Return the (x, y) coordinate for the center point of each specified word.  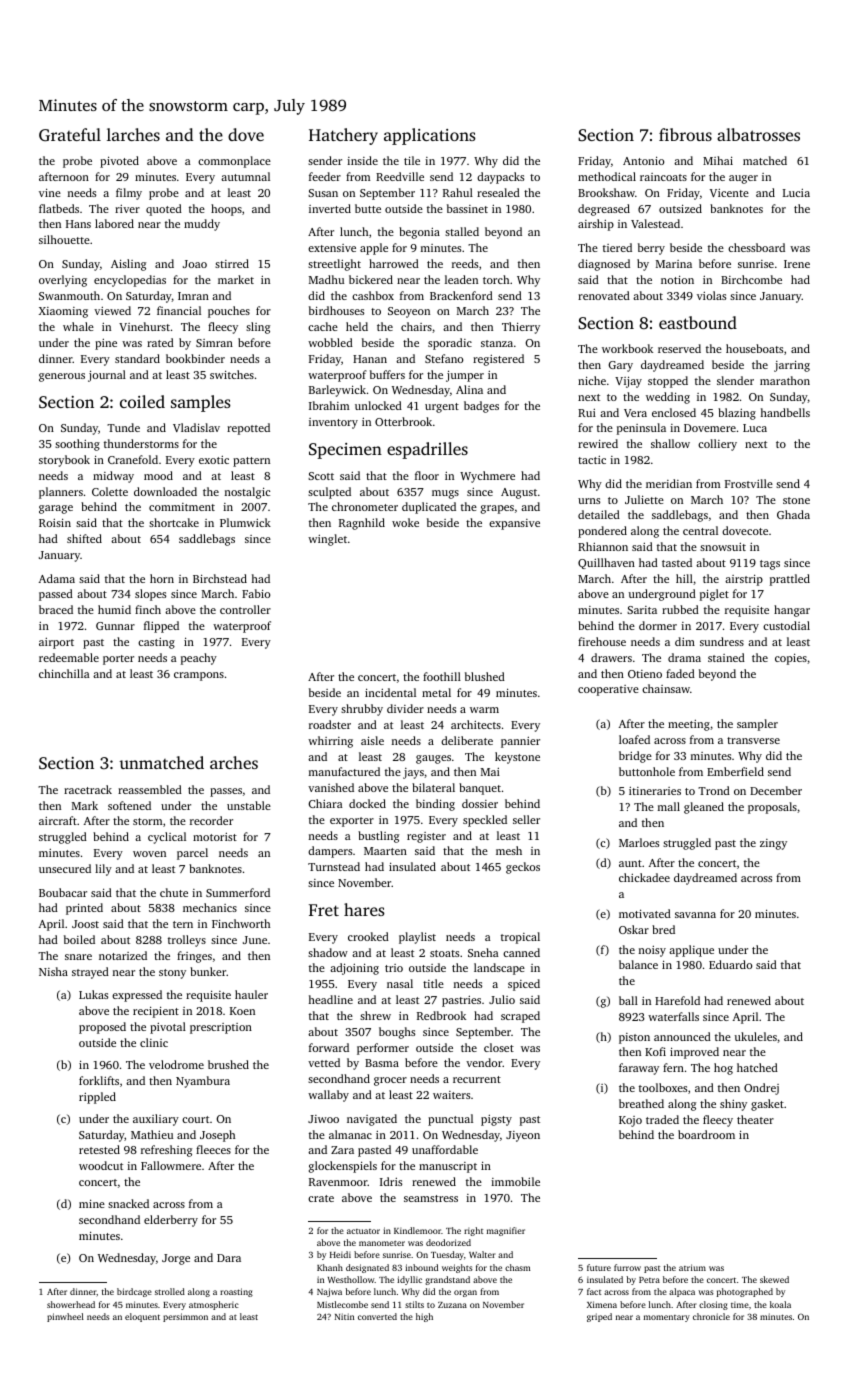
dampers (330, 852)
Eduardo (730, 964)
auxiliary (156, 1120)
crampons (199, 676)
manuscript (448, 1167)
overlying (63, 281)
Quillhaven (606, 563)
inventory (333, 423)
